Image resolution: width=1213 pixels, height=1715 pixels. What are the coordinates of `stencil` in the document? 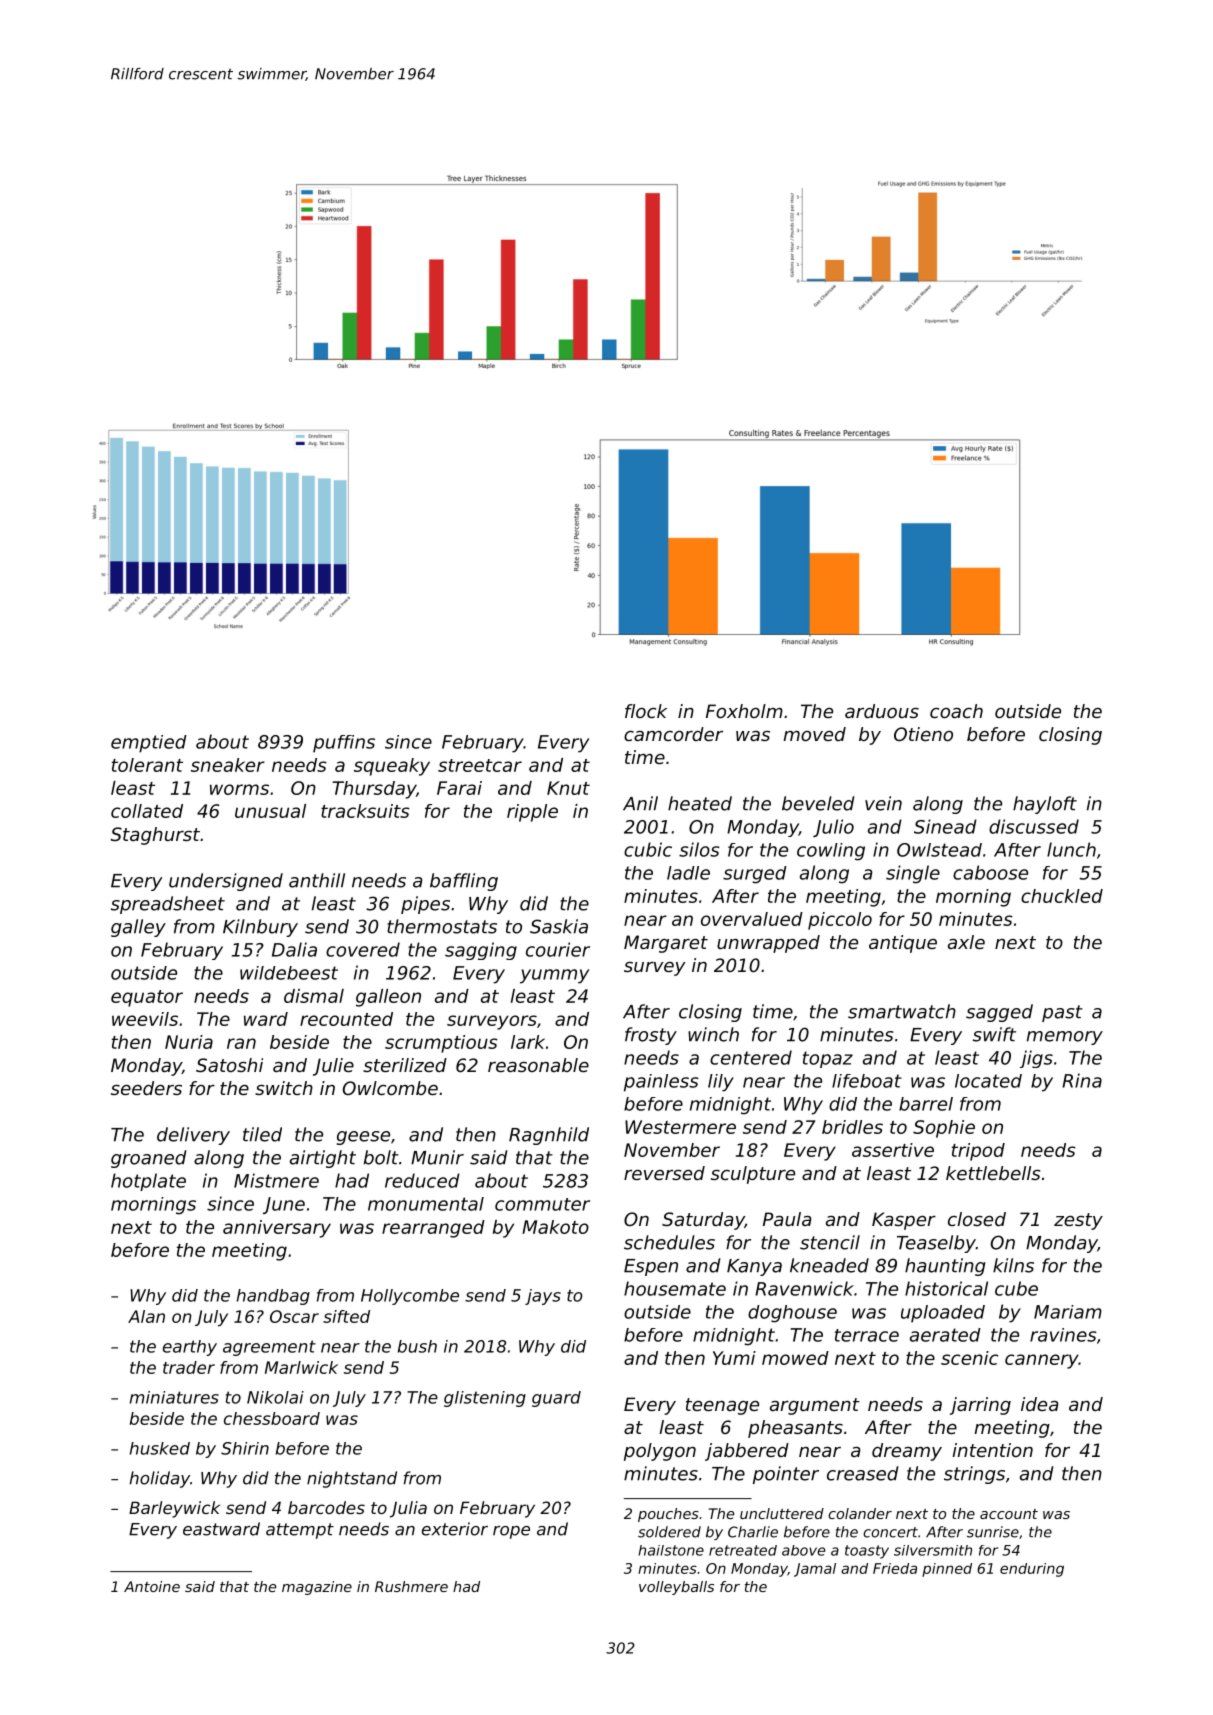 It's located at (830, 1242).
